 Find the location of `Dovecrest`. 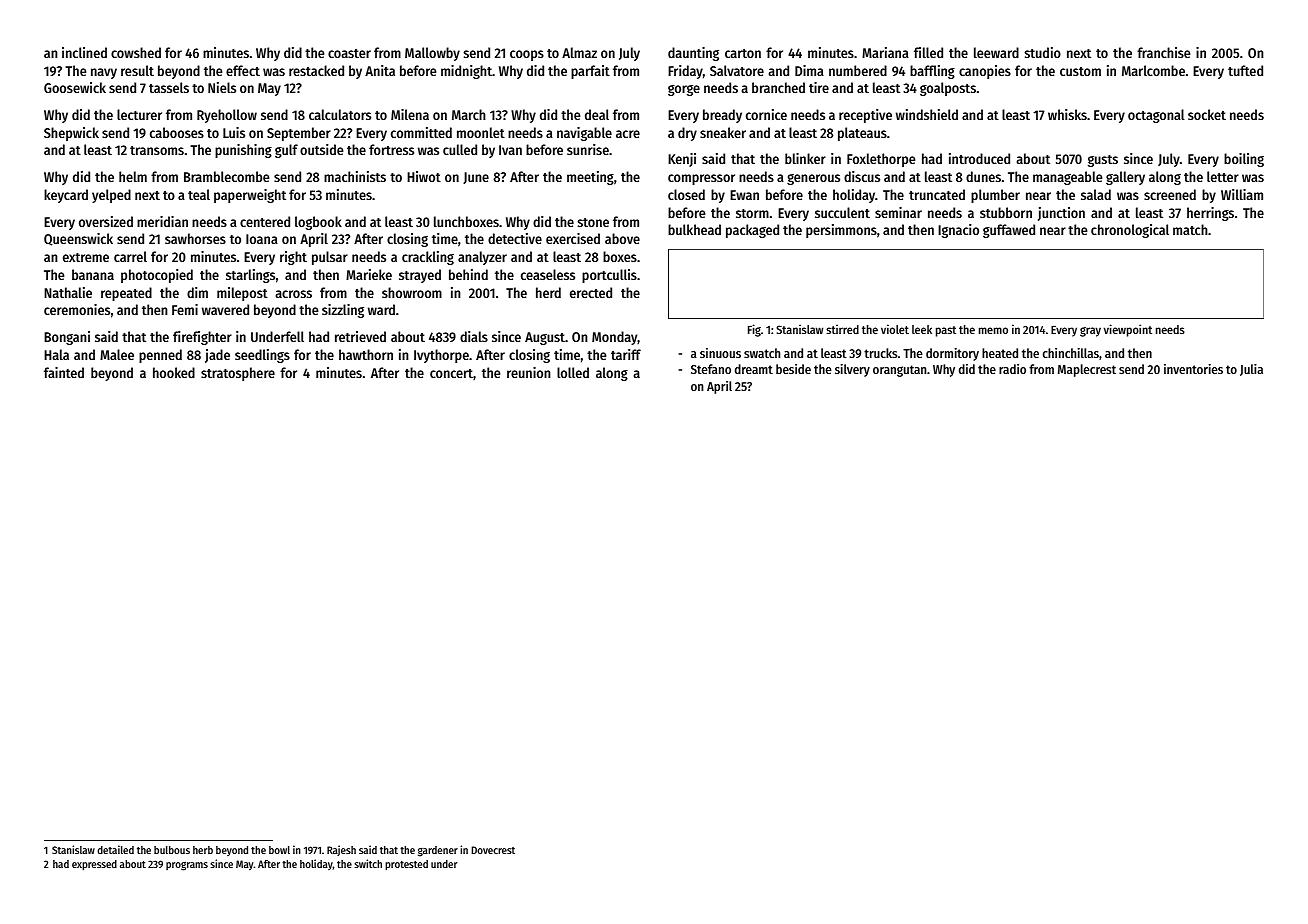

Dovecrest is located at coordinates (493, 850).
